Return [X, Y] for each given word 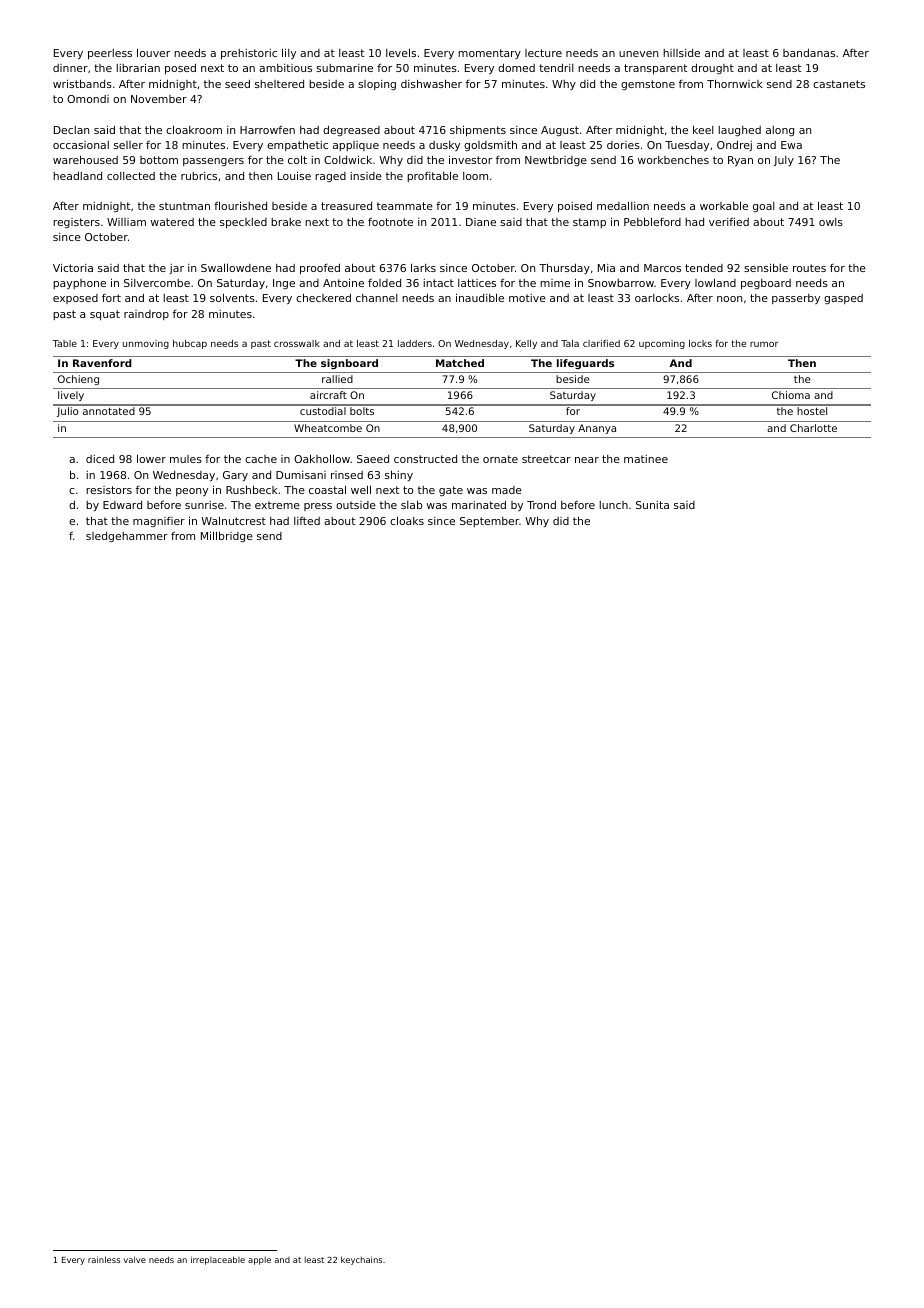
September [489, 522]
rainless [104, 1259]
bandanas [809, 53]
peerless [110, 54]
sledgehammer [127, 537]
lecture [543, 53]
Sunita [652, 505]
